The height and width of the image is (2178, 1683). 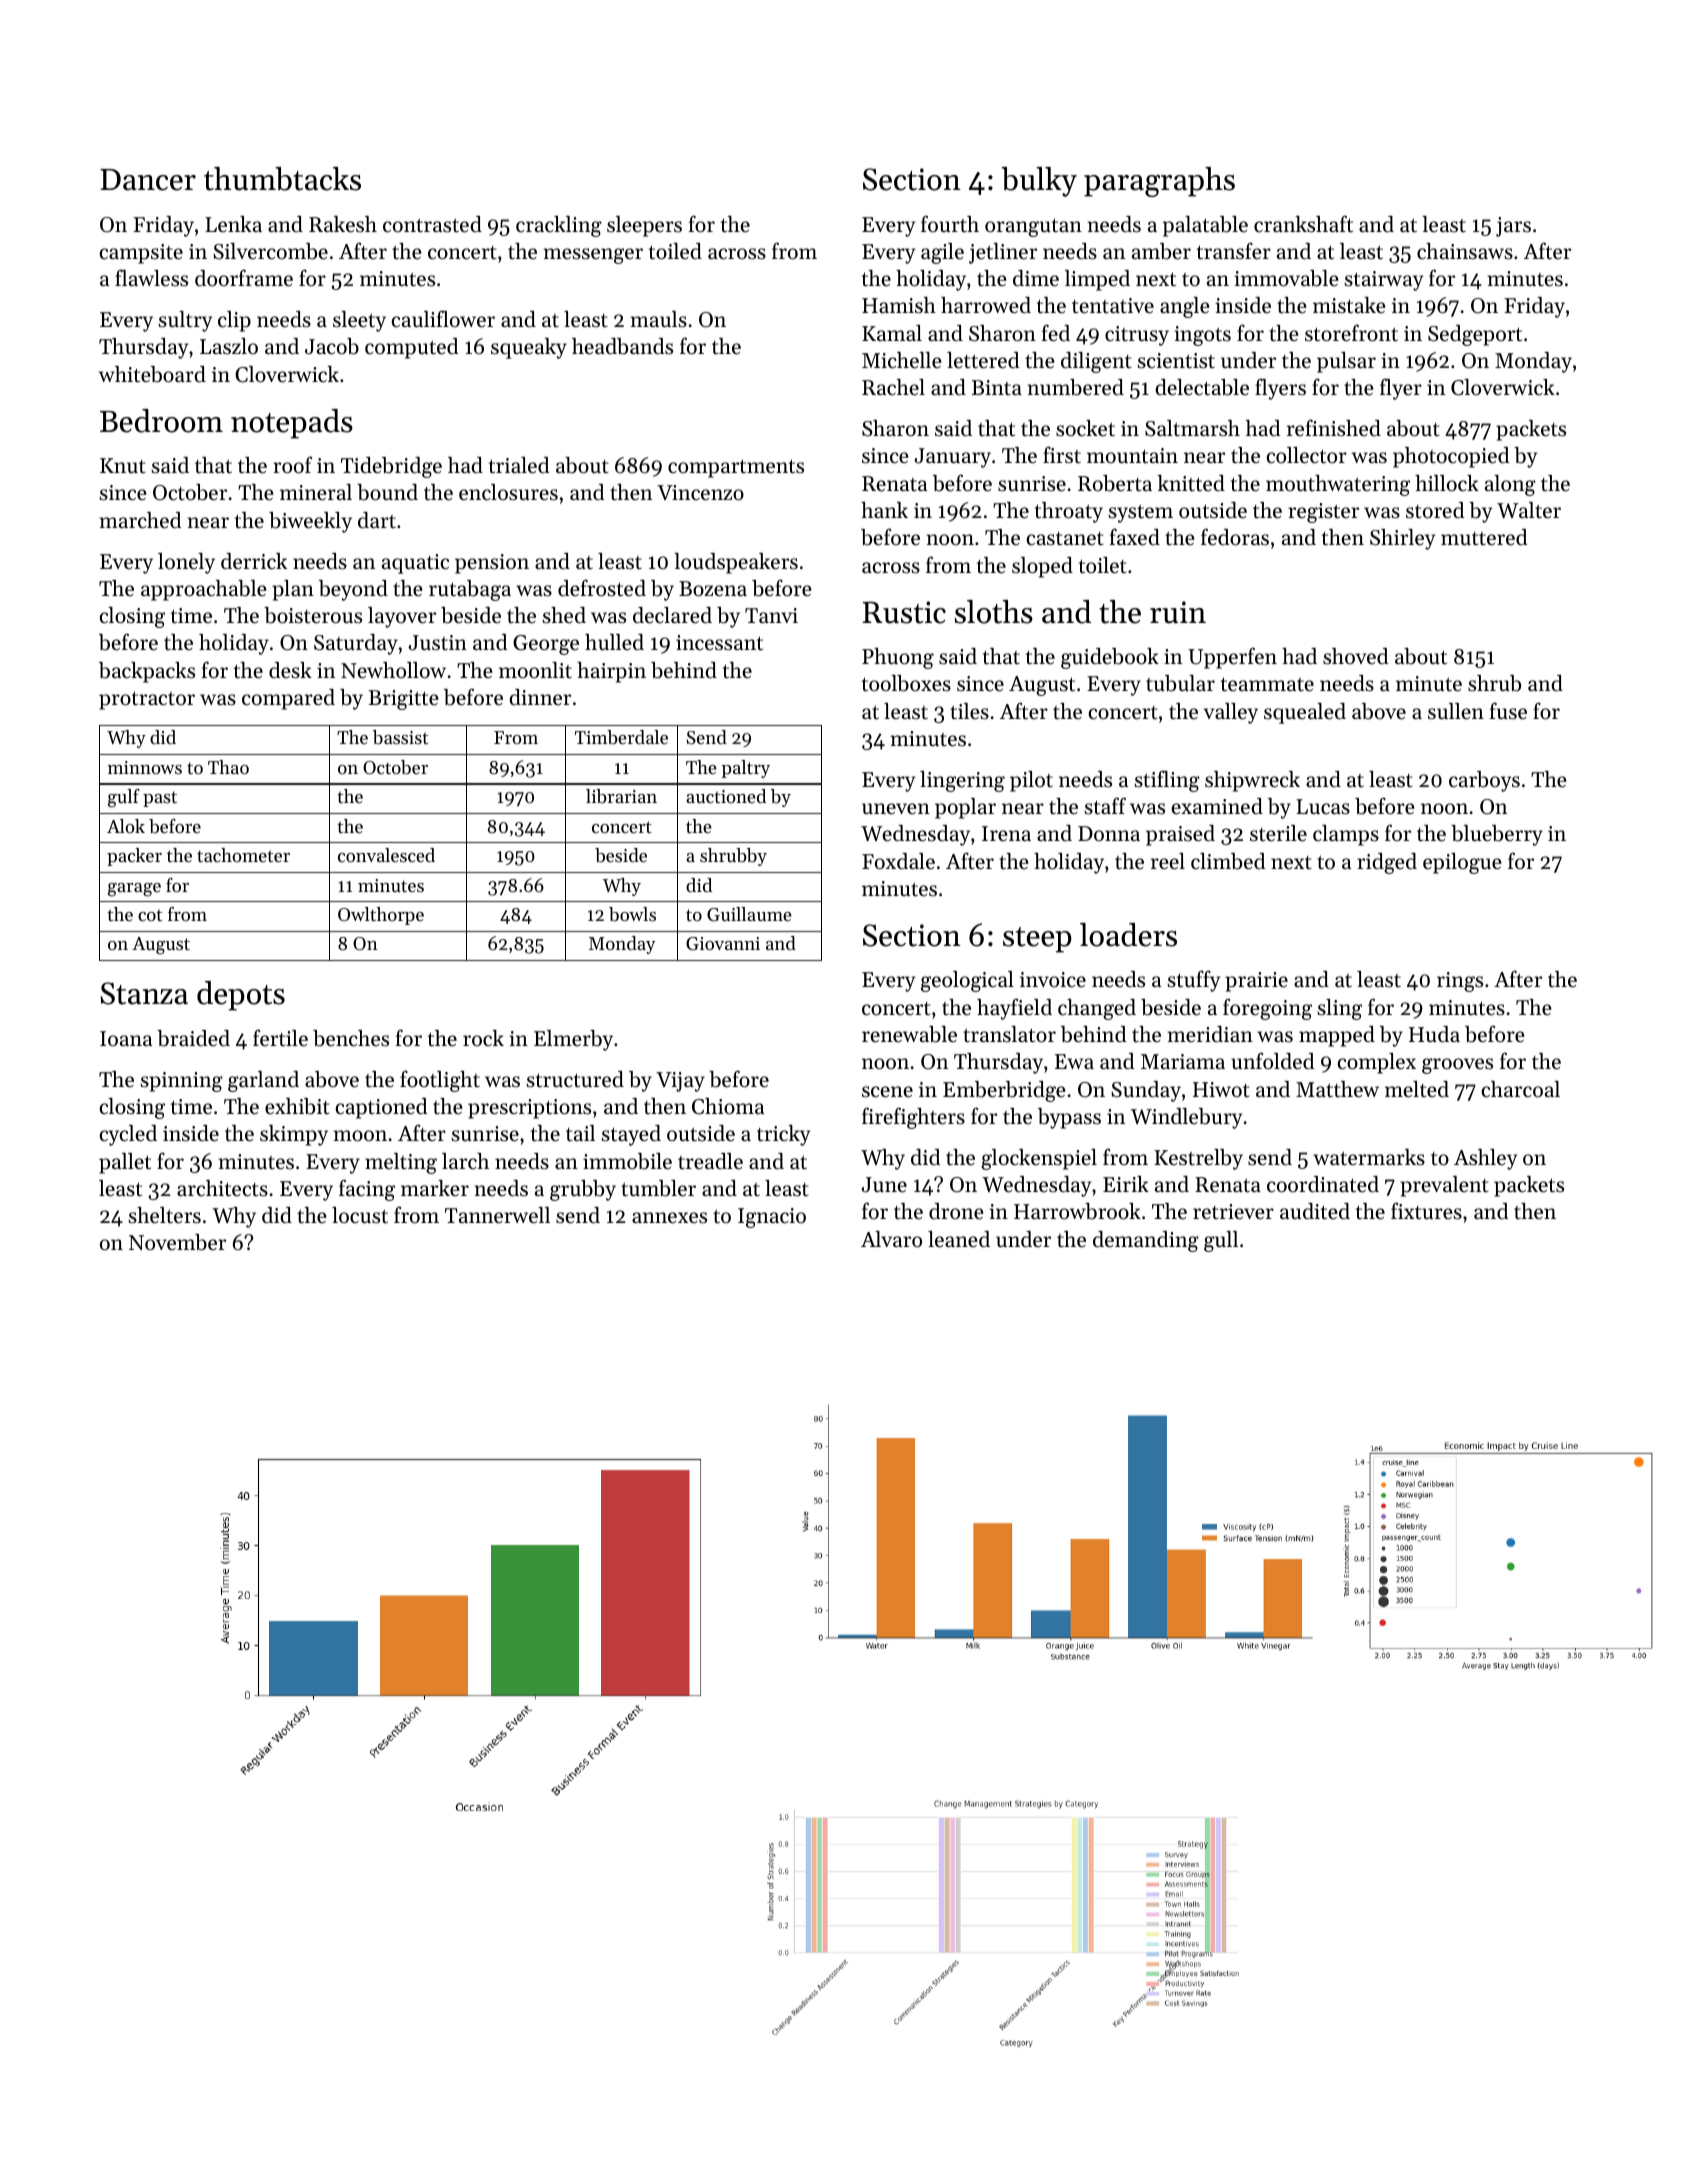 I want to click on sleepers, so click(x=644, y=226).
